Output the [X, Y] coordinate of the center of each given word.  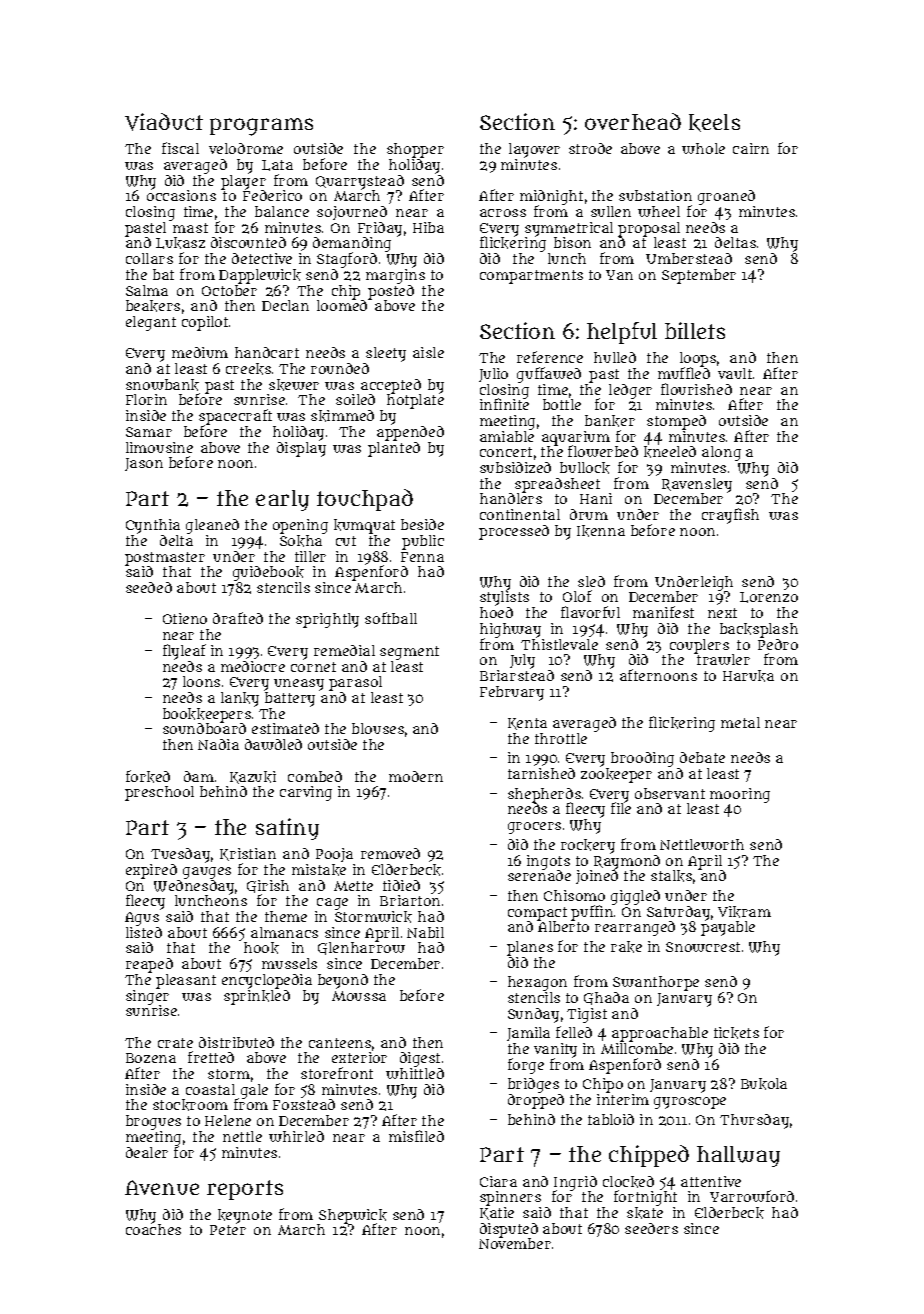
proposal [649, 229]
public [423, 542]
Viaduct [164, 122]
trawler [723, 659]
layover [534, 150]
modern [416, 776]
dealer [147, 1152]
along [721, 453]
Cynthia [153, 526]
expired [151, 871]
